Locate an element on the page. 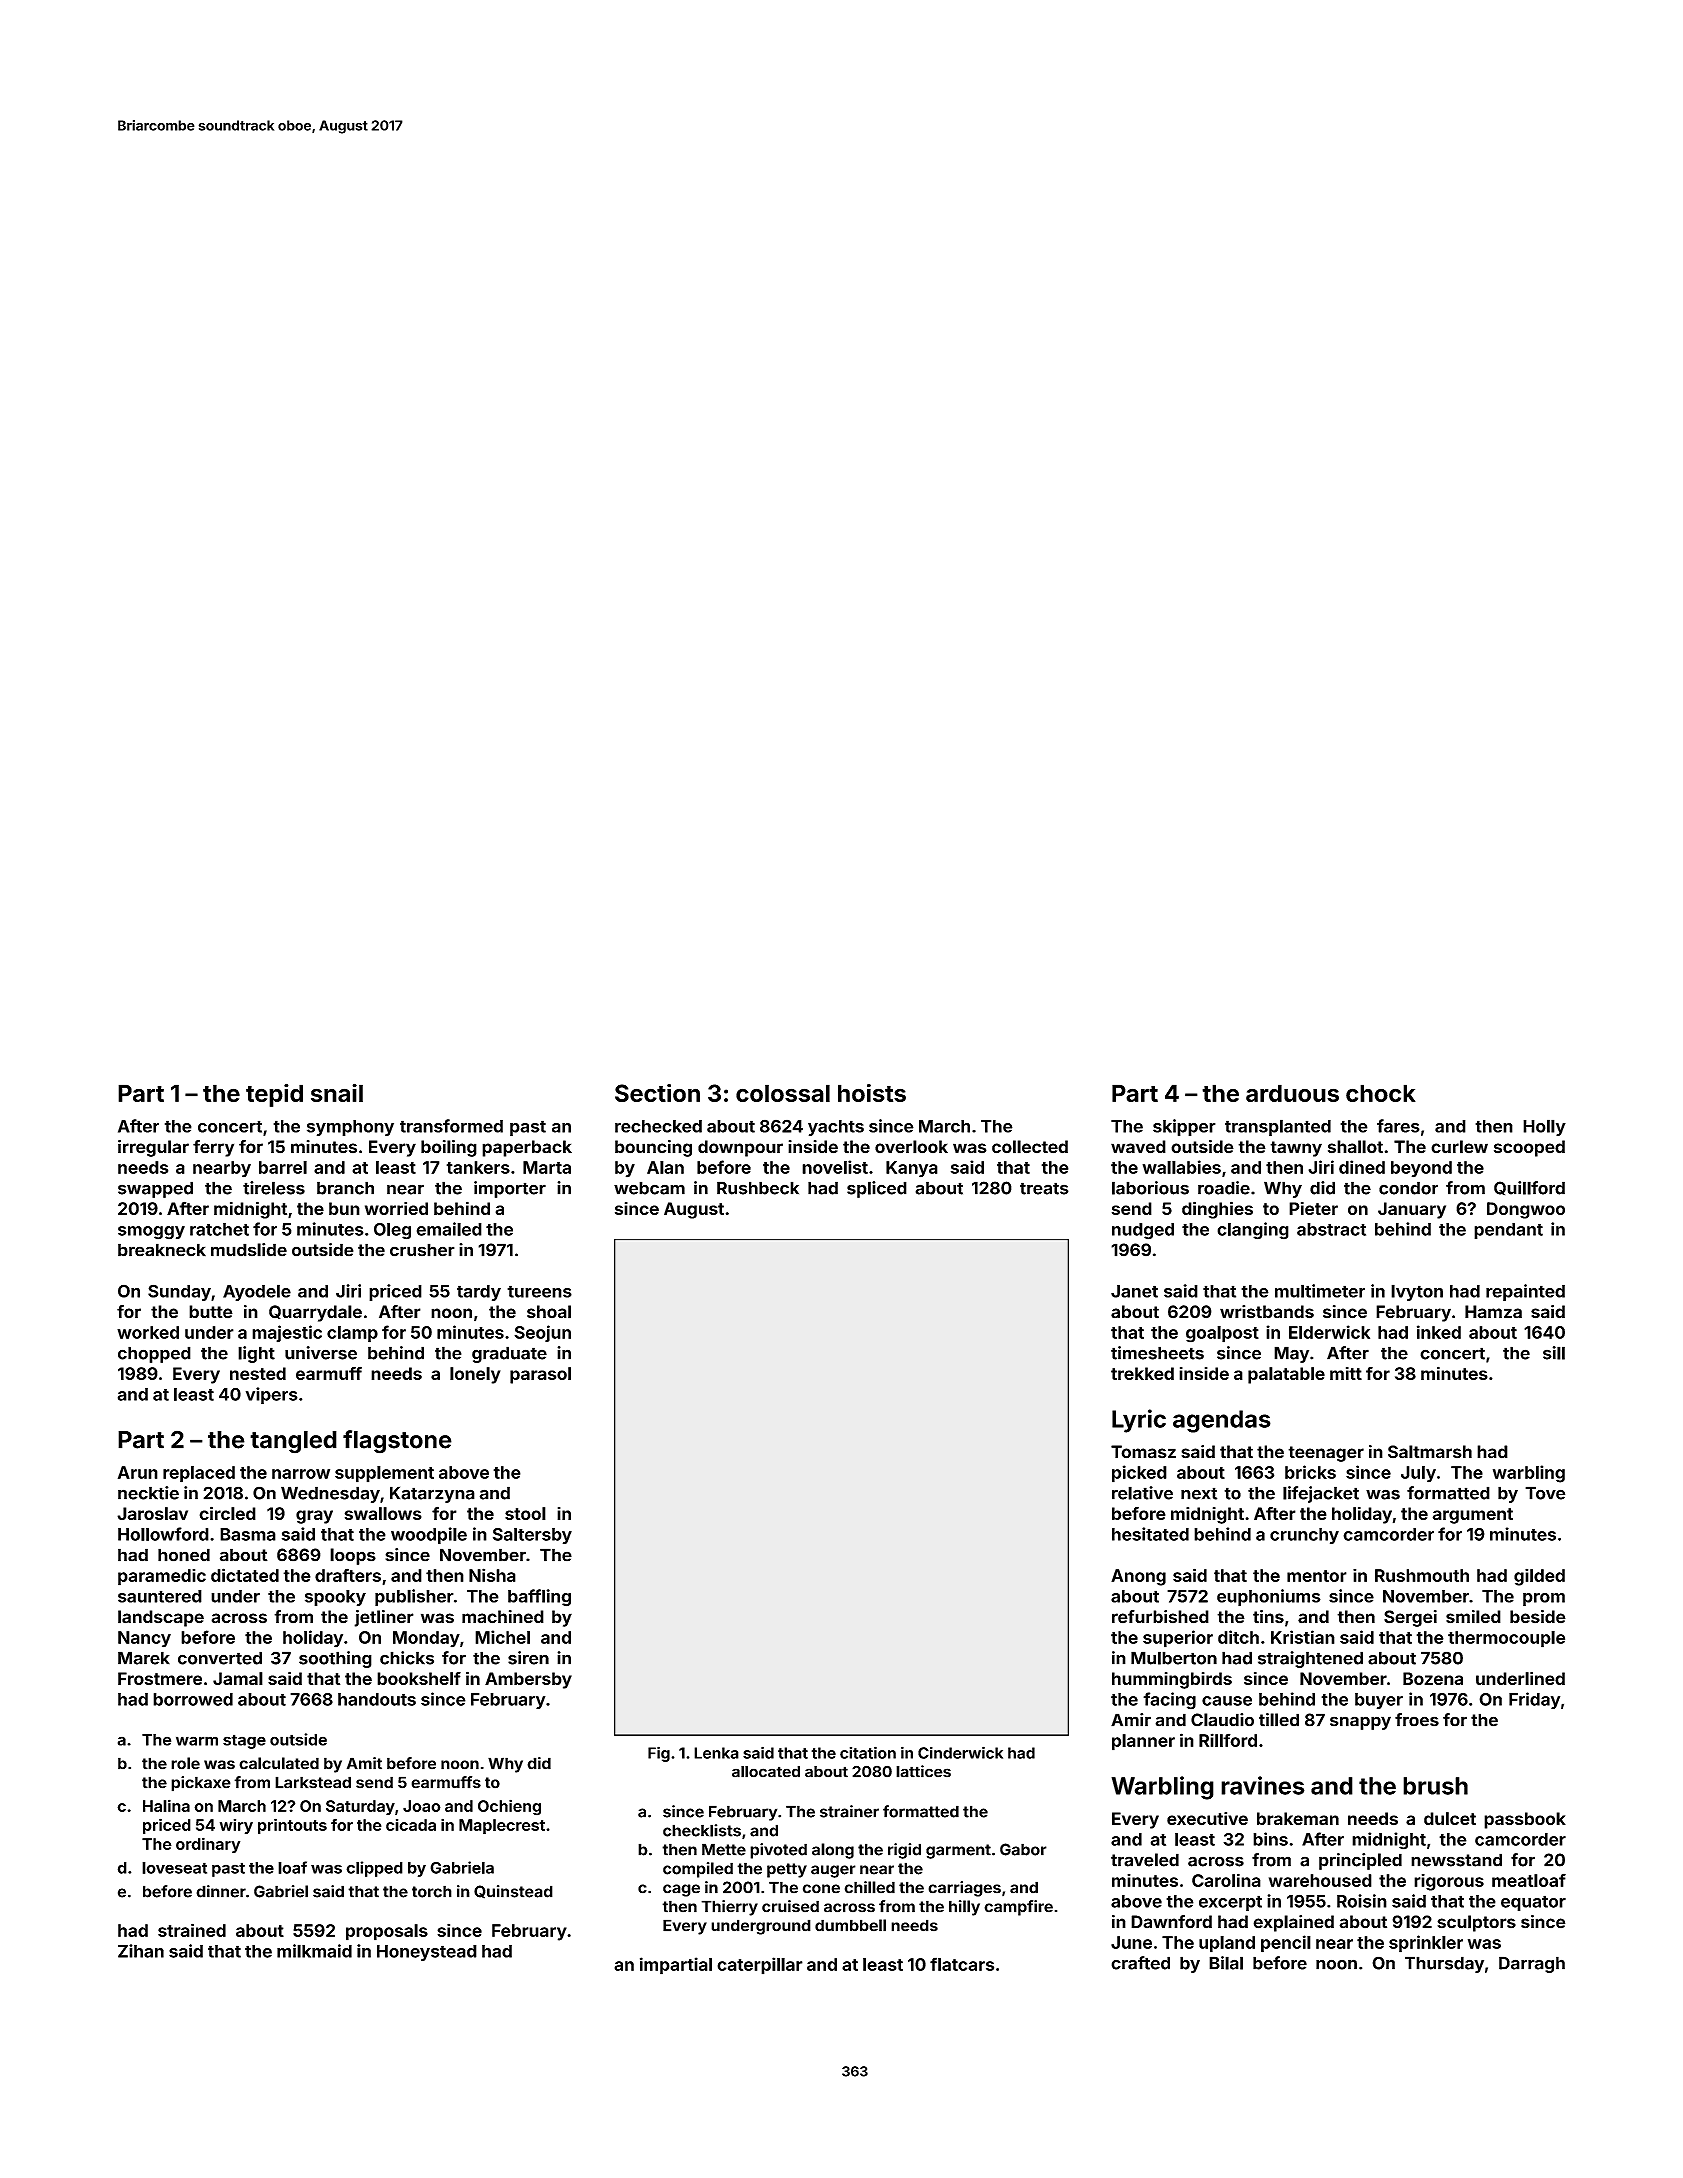 Image resolution: width=1683 pixels, height=2178 pixels. Quillford is located at coordinates (1529, 1188).
